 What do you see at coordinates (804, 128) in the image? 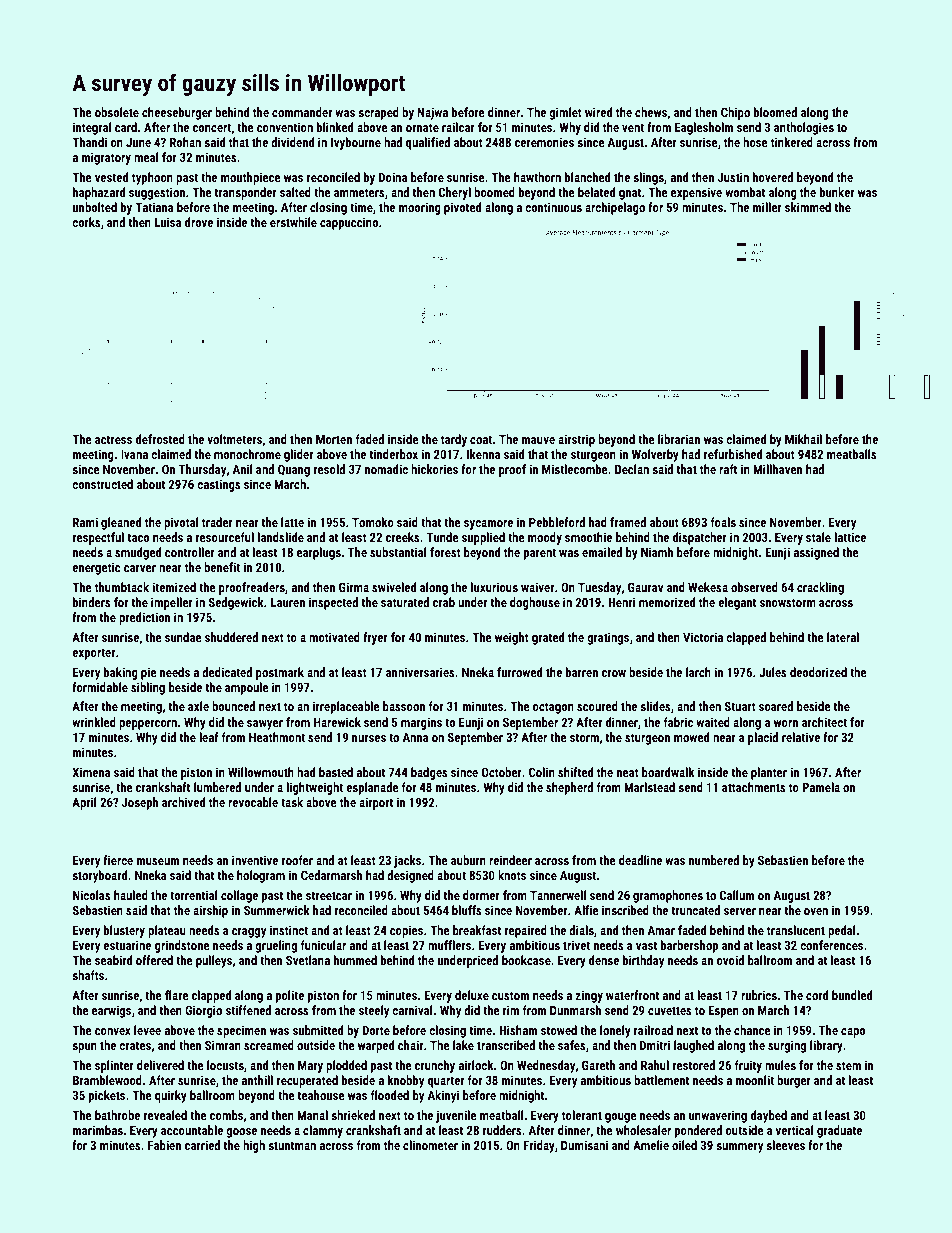
I see `anthologies` at bounding box center [804, 128].
